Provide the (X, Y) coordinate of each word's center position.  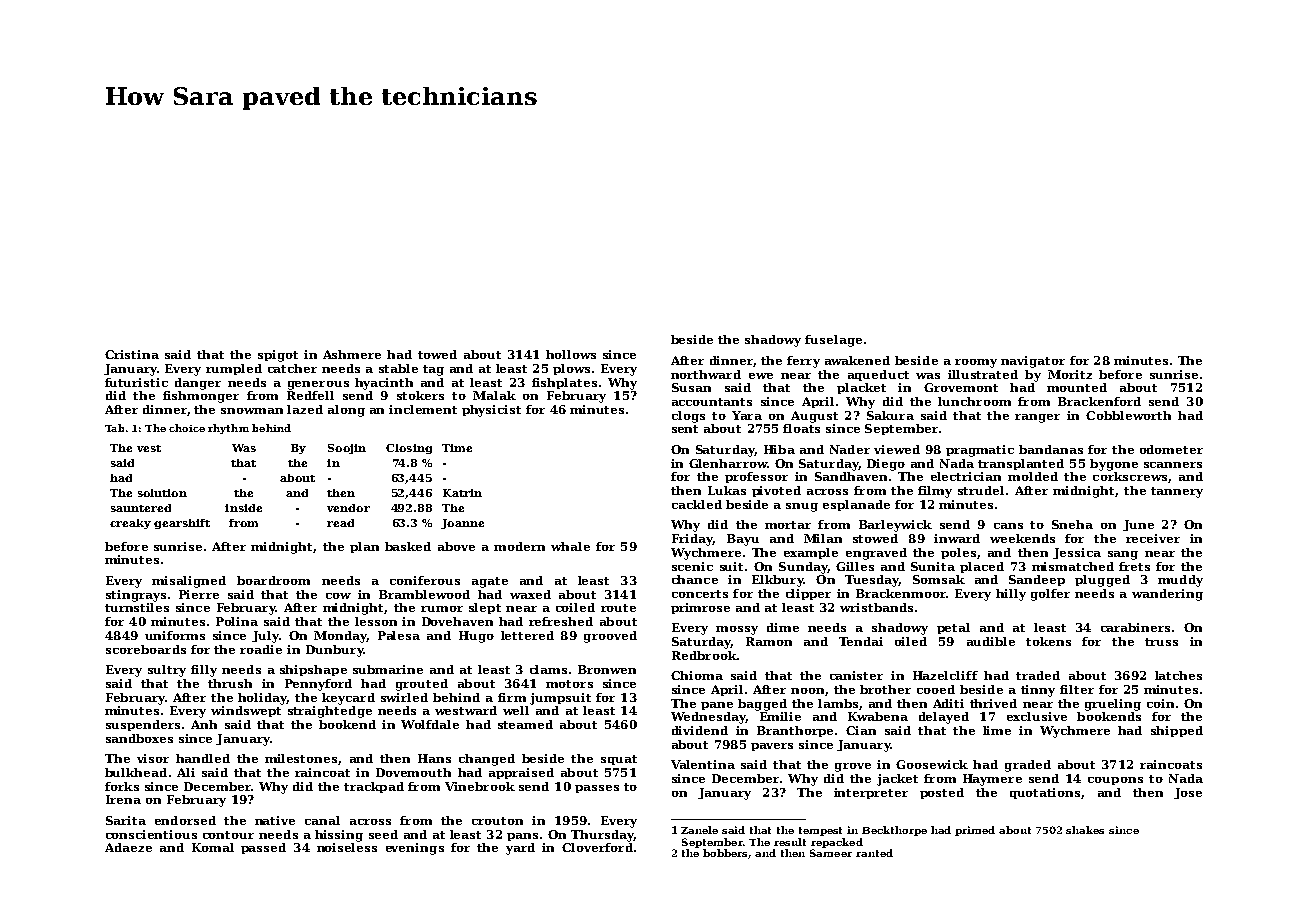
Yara (747, 415)
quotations (1045, 793)
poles (958, 553)
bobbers (726, 854)
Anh (204, 724)
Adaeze (128, 847)
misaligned (189, 582)
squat (619, 760)
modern (519, 546)
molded (1033, 476)
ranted (874, 853)
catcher (292, 368)
